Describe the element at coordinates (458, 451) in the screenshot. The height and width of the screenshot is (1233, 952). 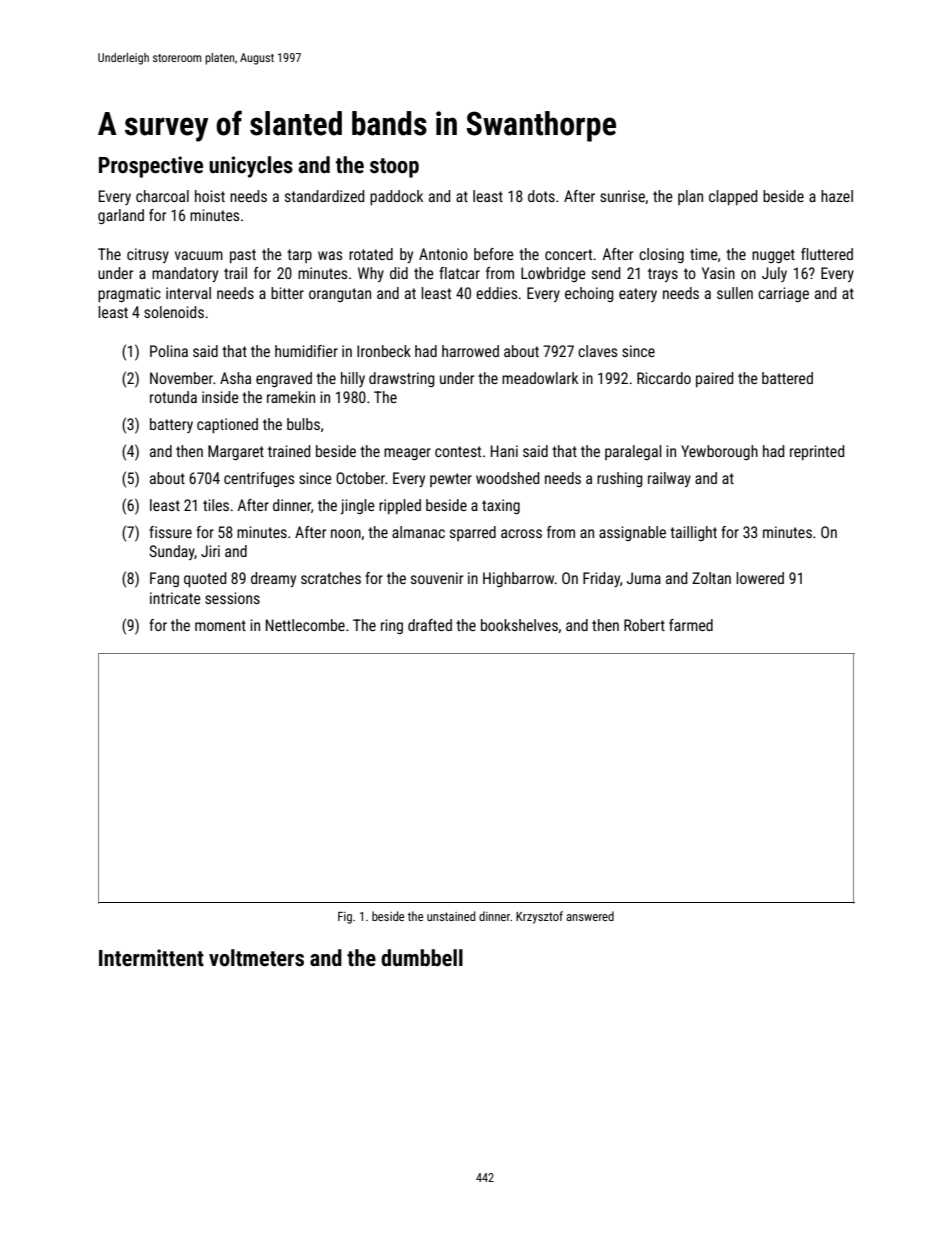
I see `contest` at that location.
